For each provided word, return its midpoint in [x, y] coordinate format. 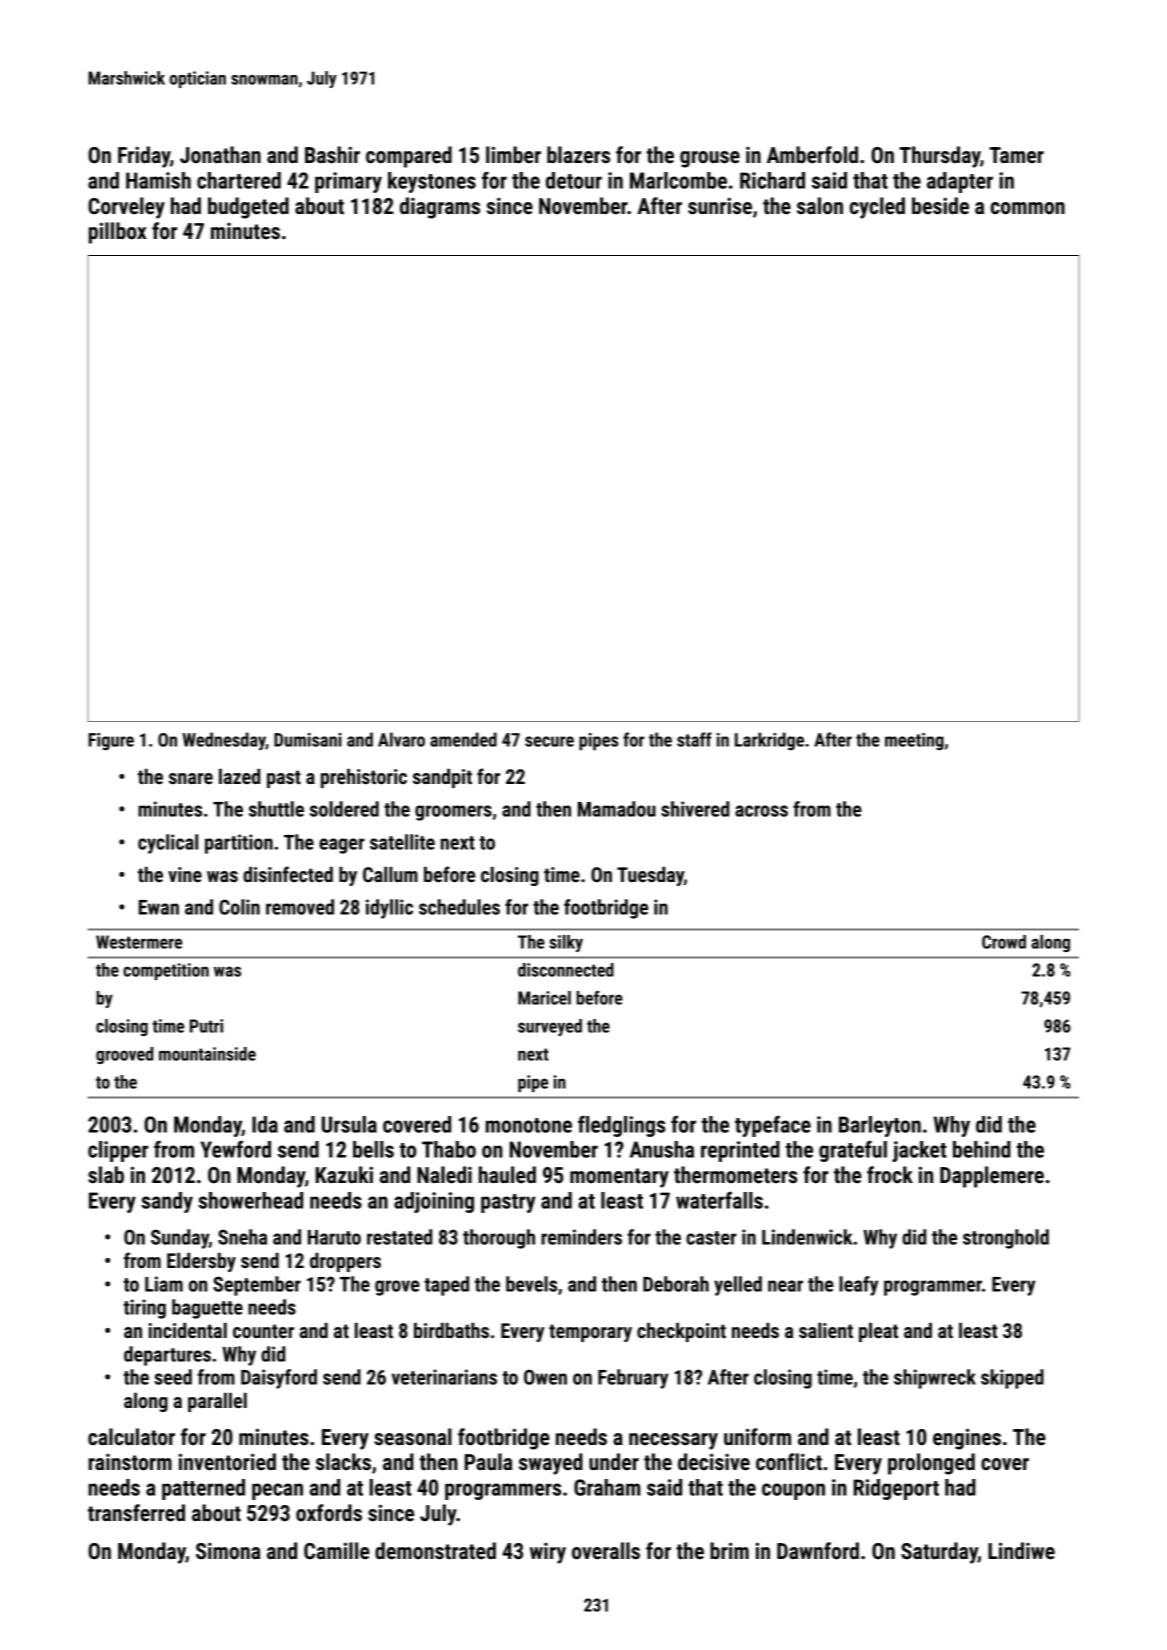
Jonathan [220, 155]
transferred [136, 1513]
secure [549, 741]
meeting [914, 742]
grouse [710, 159]
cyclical [168, 844]
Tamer [1016, 155]
